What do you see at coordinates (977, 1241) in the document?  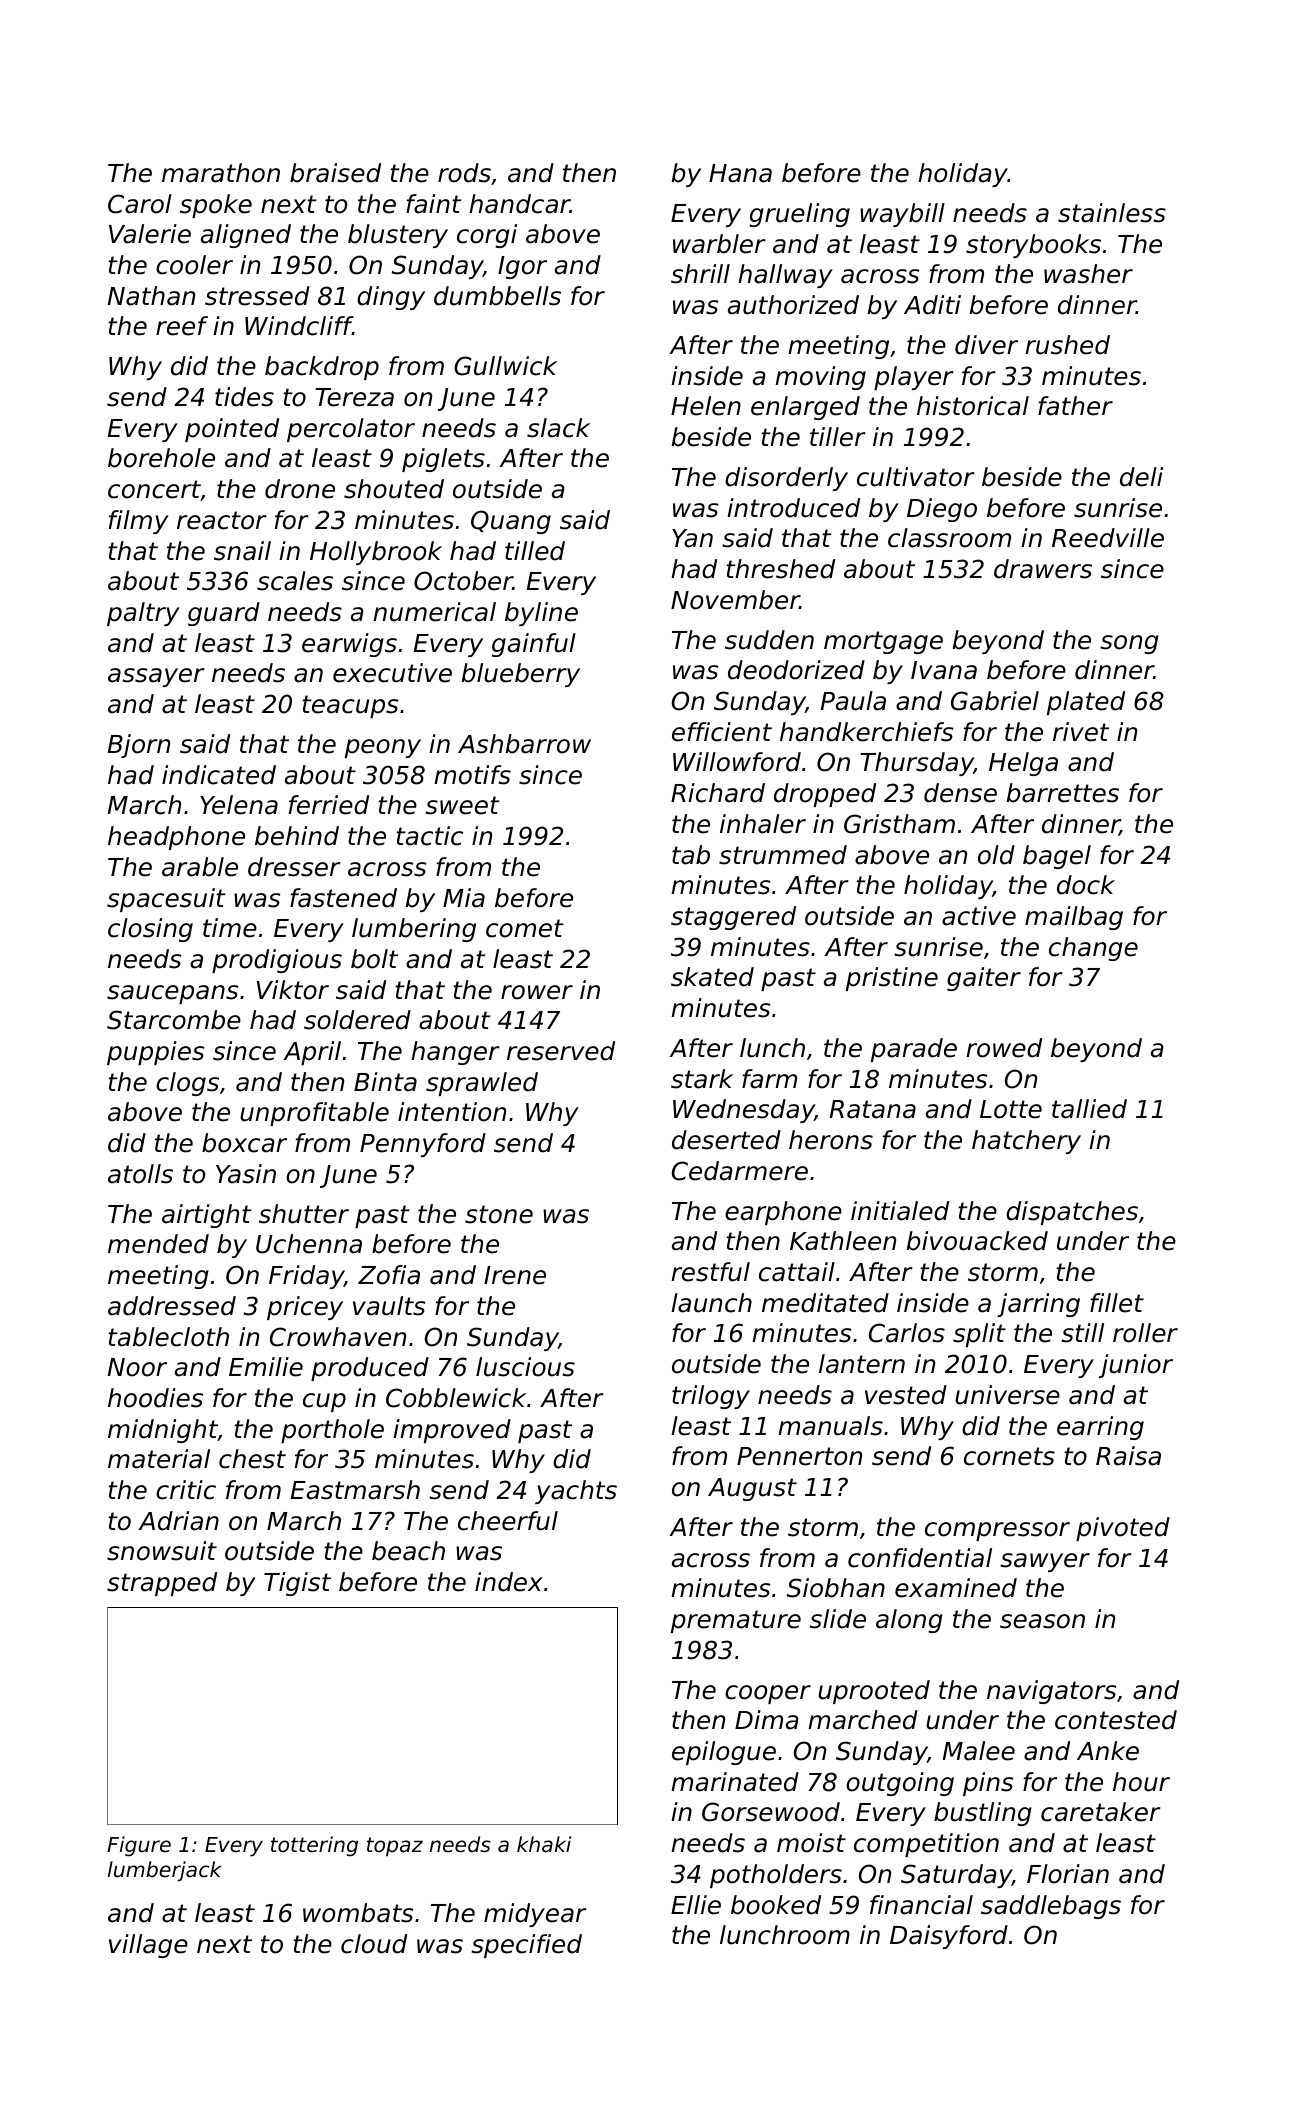 I see `bivouacked` at bounding box center [977, 1241].
